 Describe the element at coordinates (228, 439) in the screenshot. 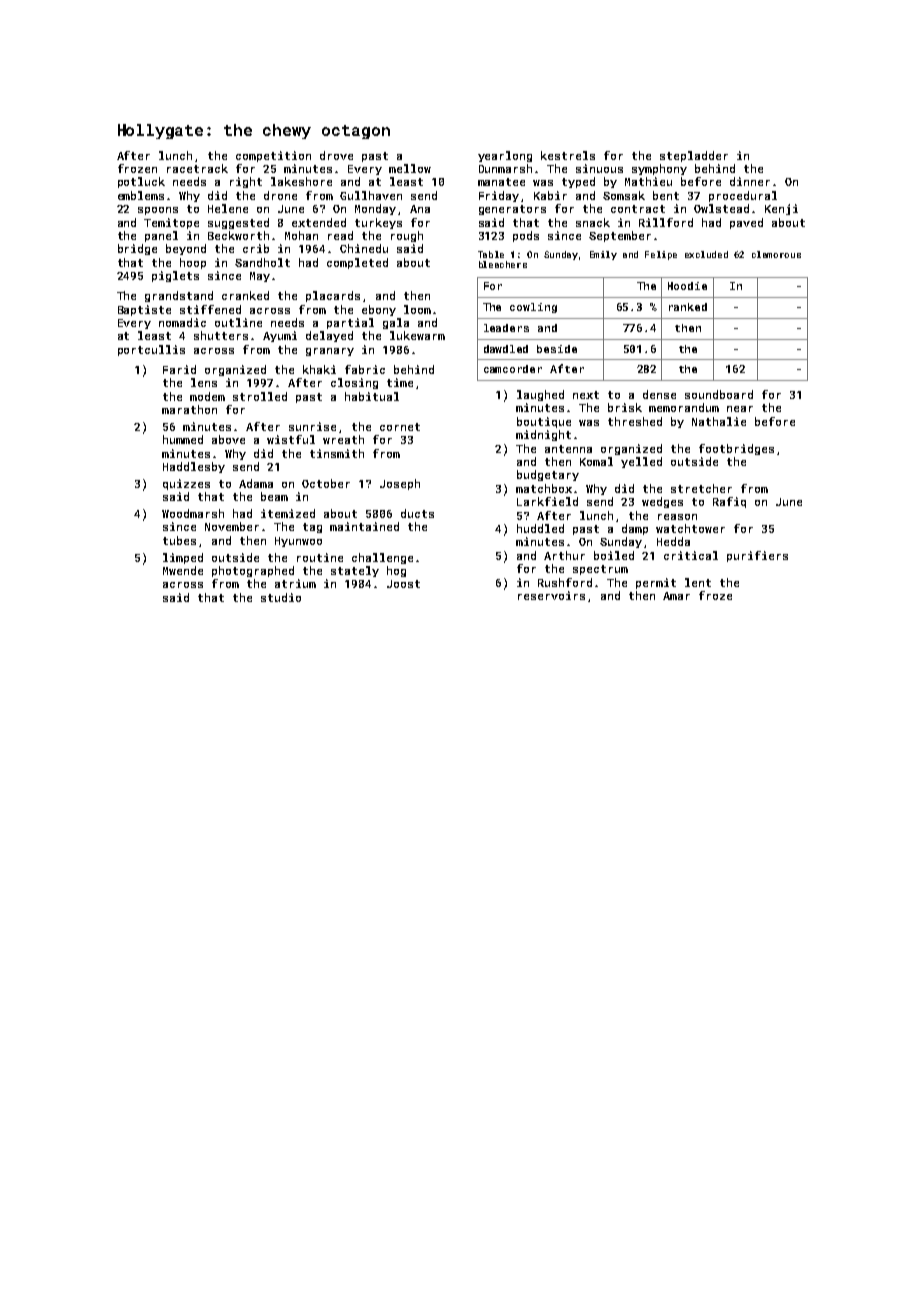

I see `above` at that location.
